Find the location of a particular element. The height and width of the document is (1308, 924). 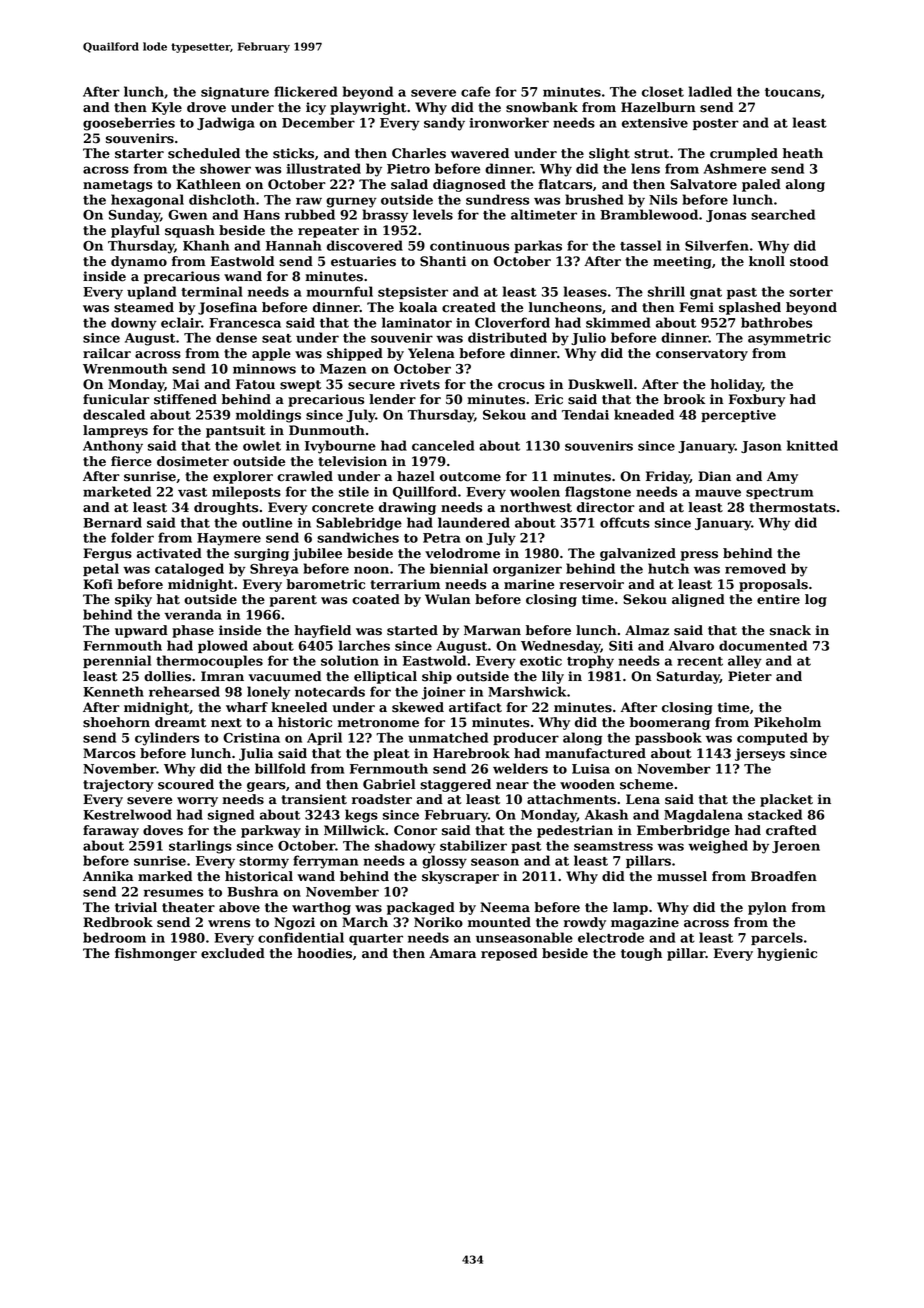

aligned is located at coordinates (698, 600).
